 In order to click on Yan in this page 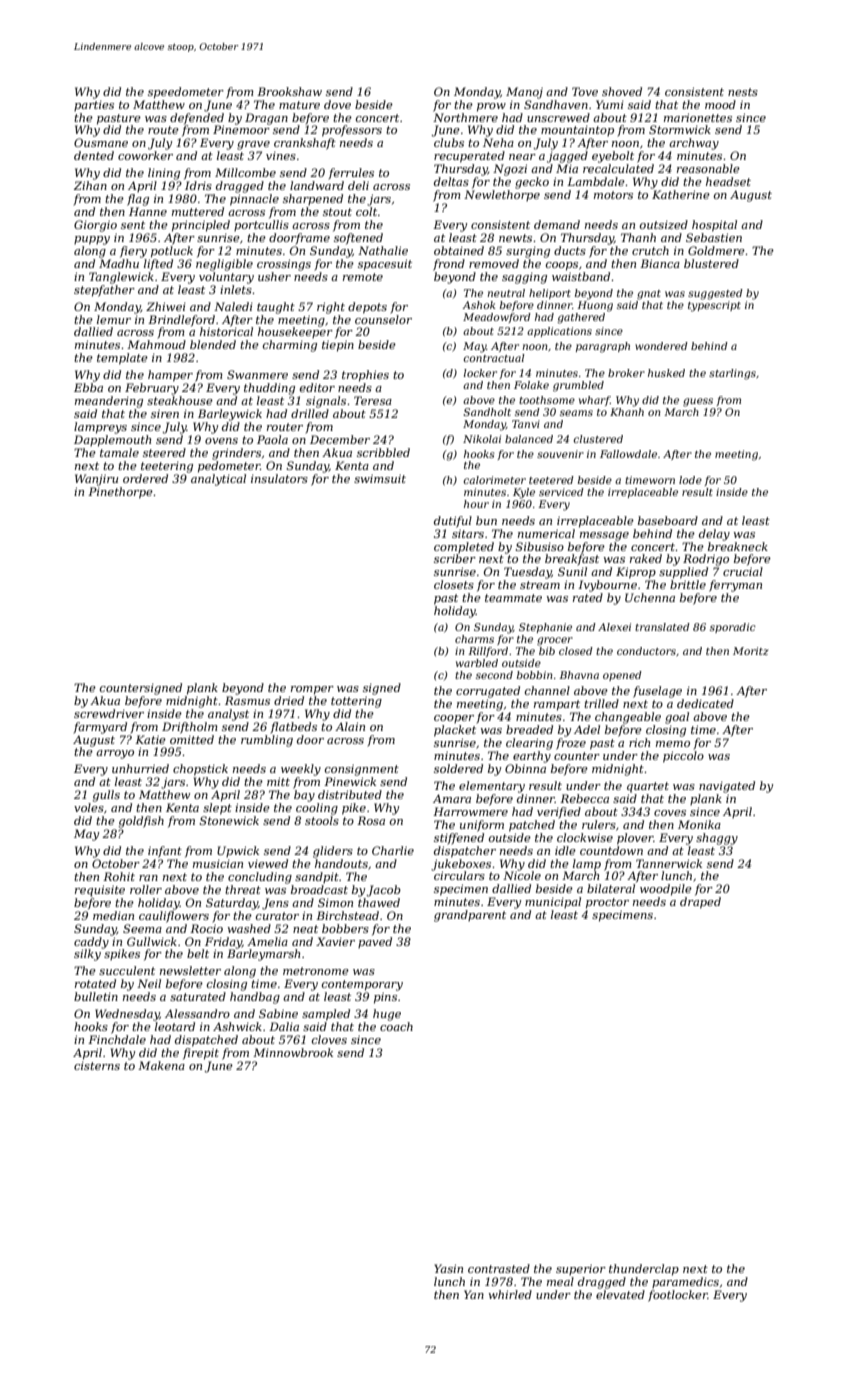, I will do `click(474, 1294)`.
